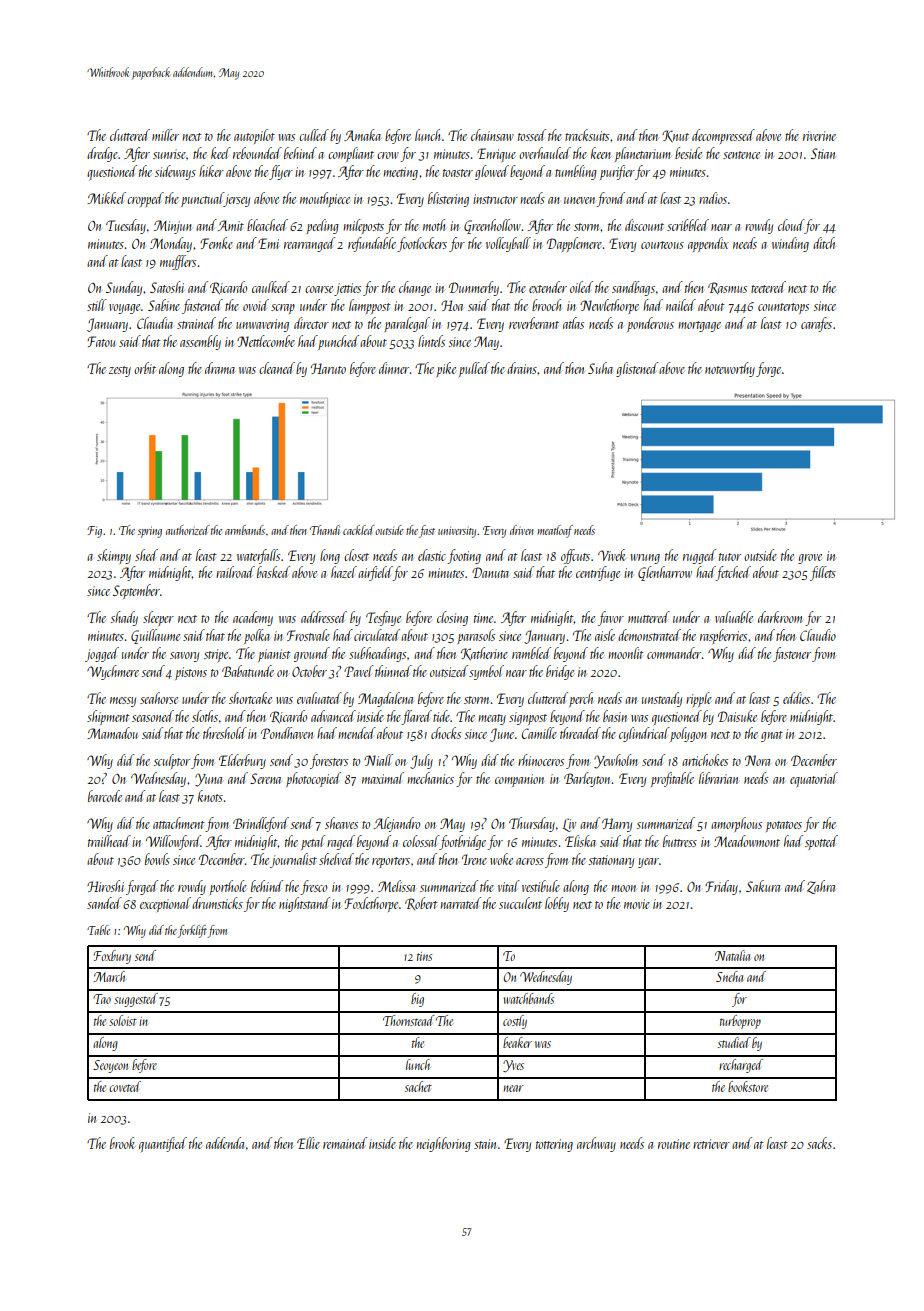 This screenshot has height=1311, width=924. I want to click on blistering, so click(448, 199).
